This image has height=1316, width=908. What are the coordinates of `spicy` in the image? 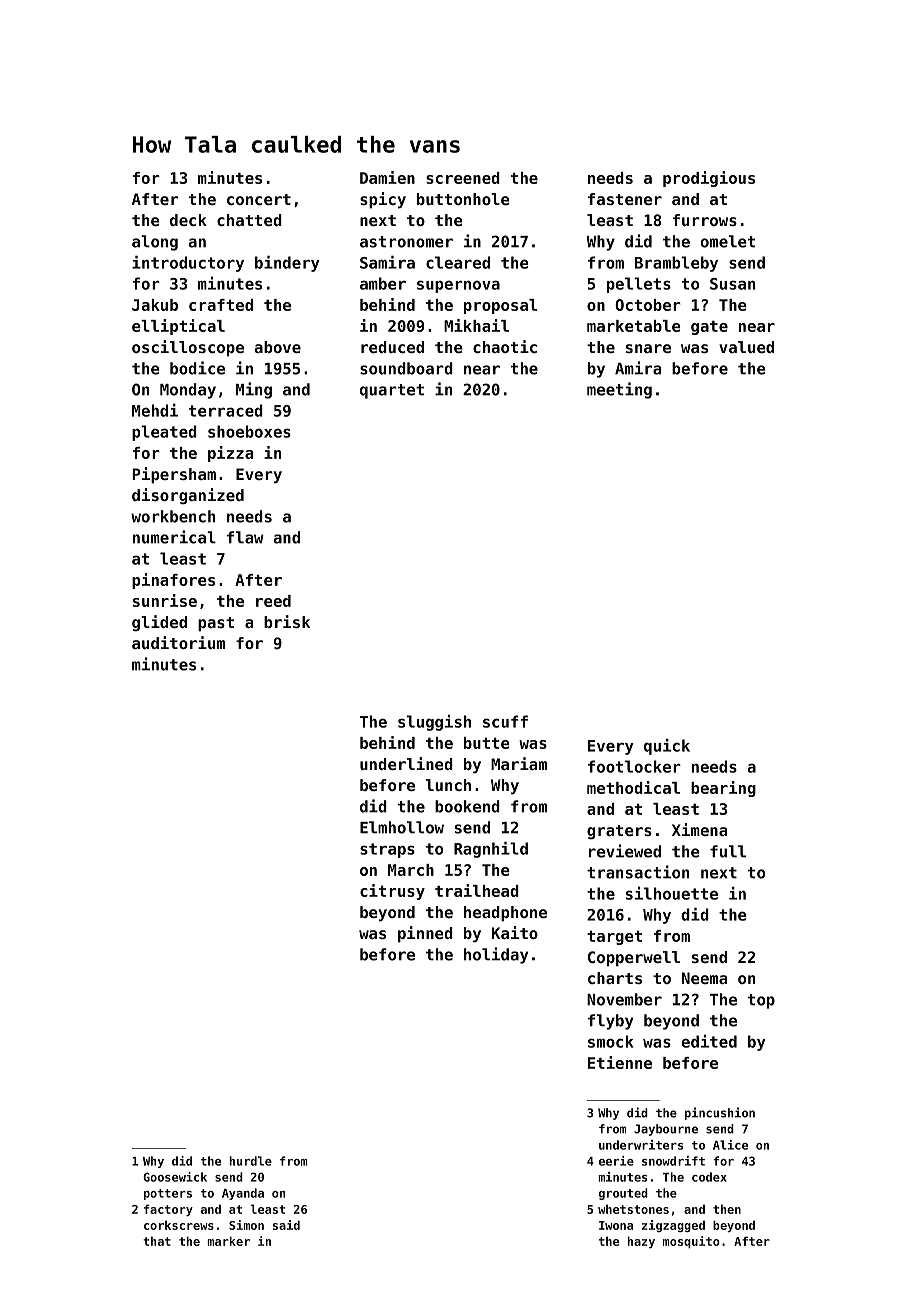 It's located at (383, 200).
